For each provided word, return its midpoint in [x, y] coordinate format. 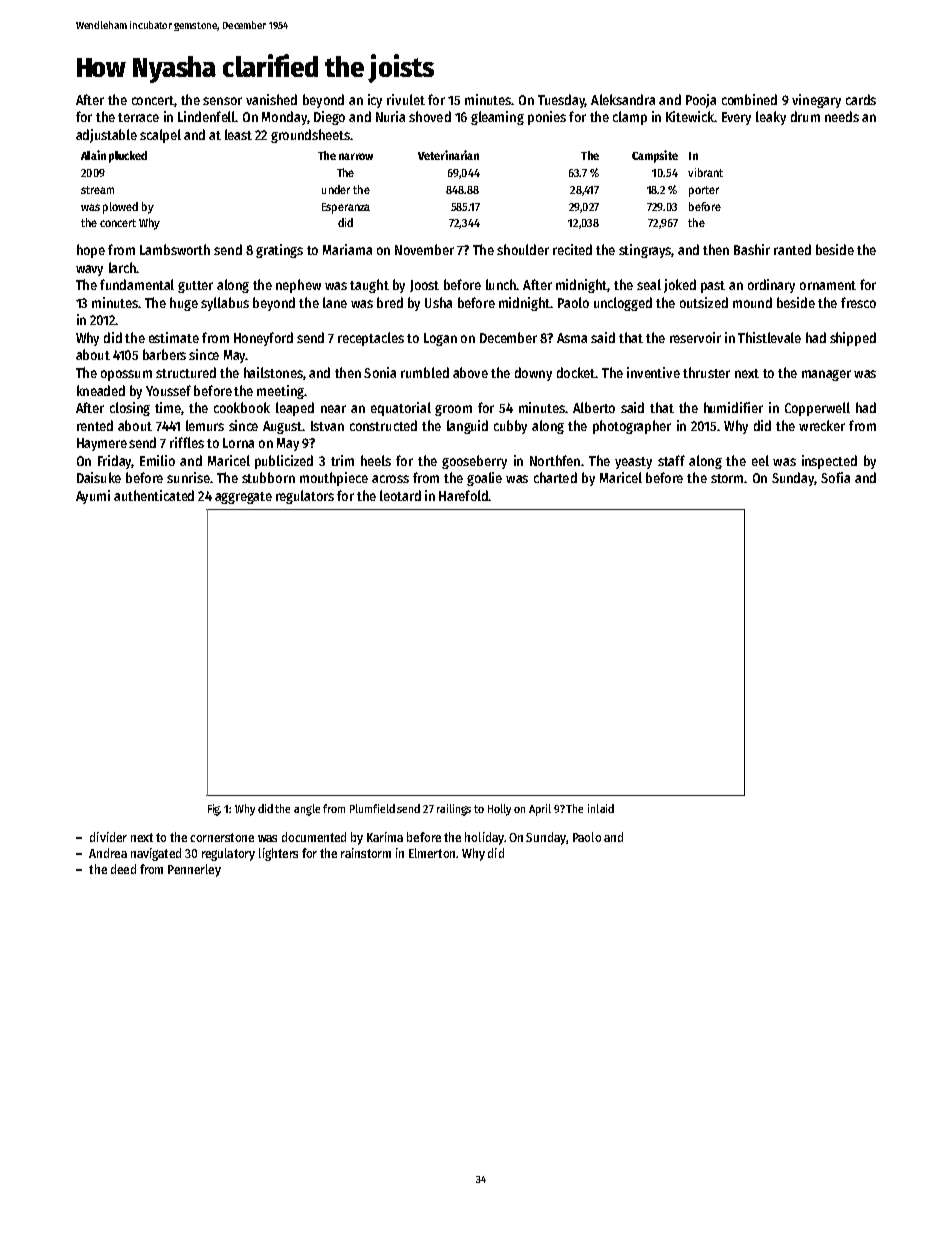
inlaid [601, 808]
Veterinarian [448, 155]
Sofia [835, 477]
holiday [484, 838]
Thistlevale [769, 337]
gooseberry [474, 462]
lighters [278, 854]
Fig [214, 810]
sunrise [188, 477]
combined [749, 99]
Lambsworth [175, 249]
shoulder [523, 249]
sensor [222, 101]
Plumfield [372, 808]
